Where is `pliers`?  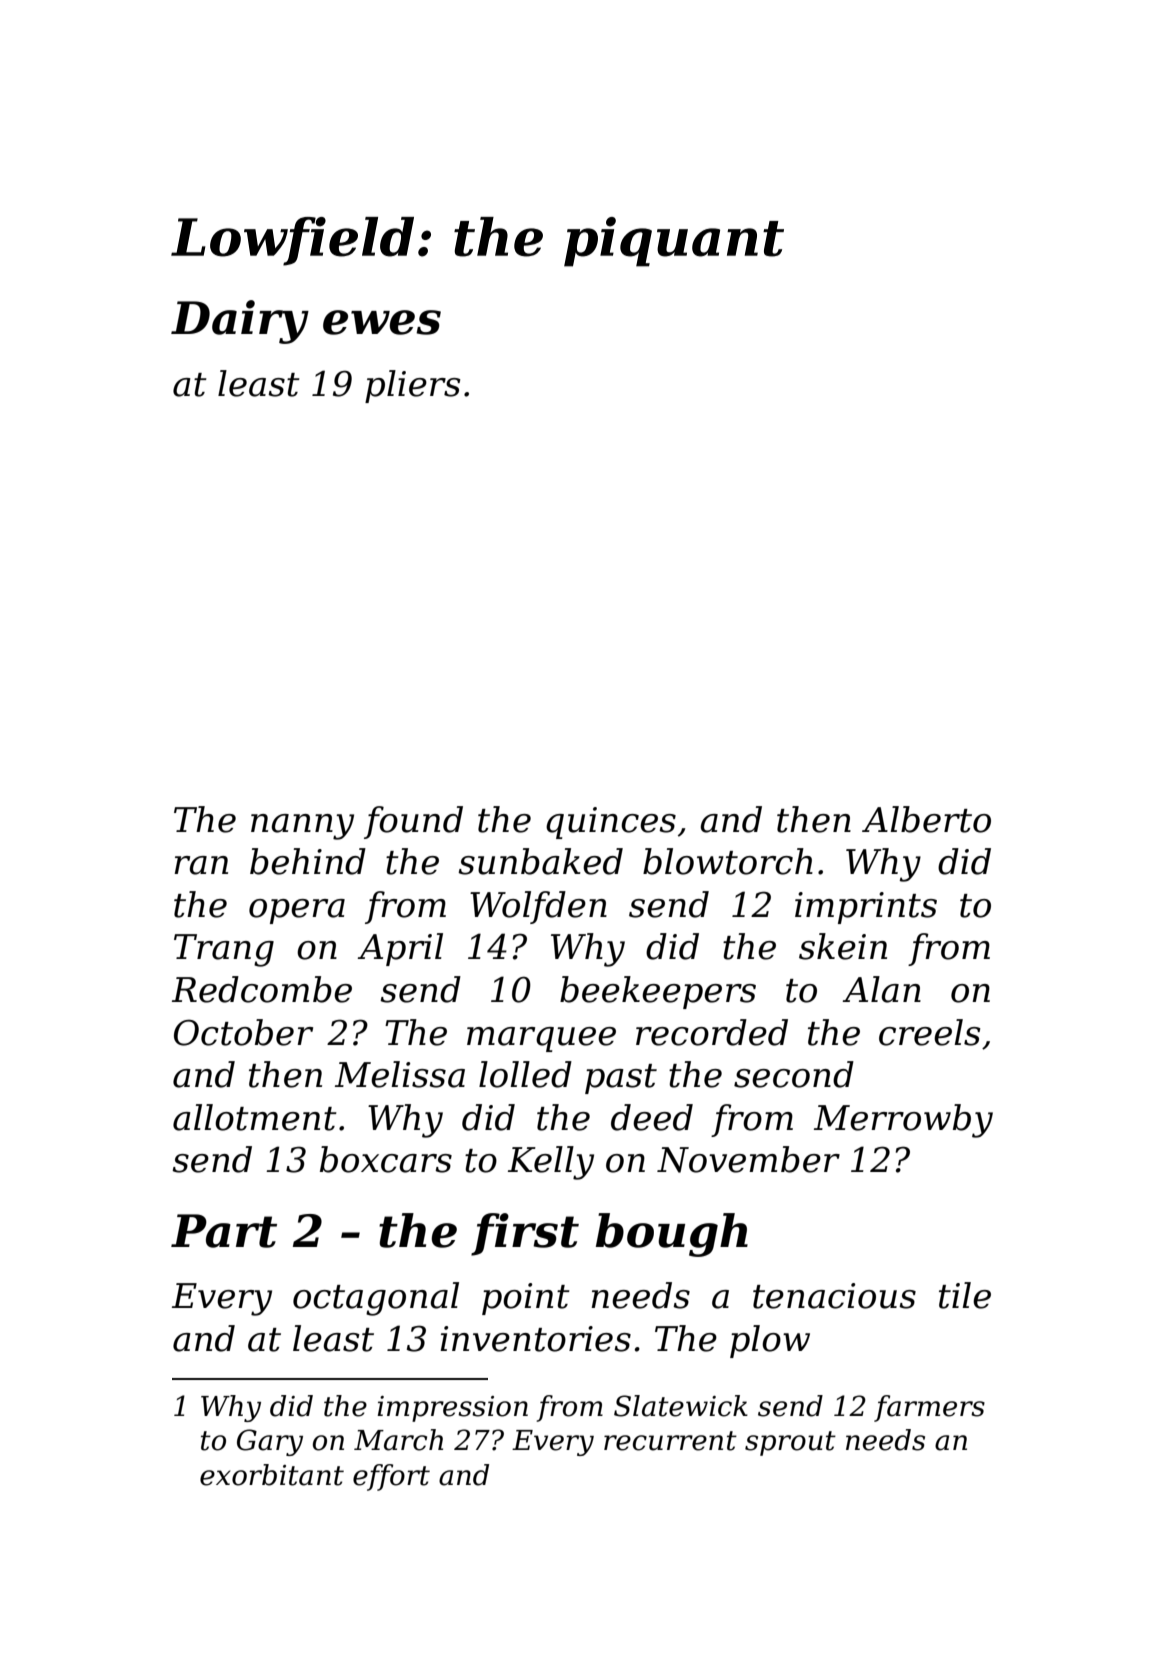 pliers is located at coordinates (413, 386).
